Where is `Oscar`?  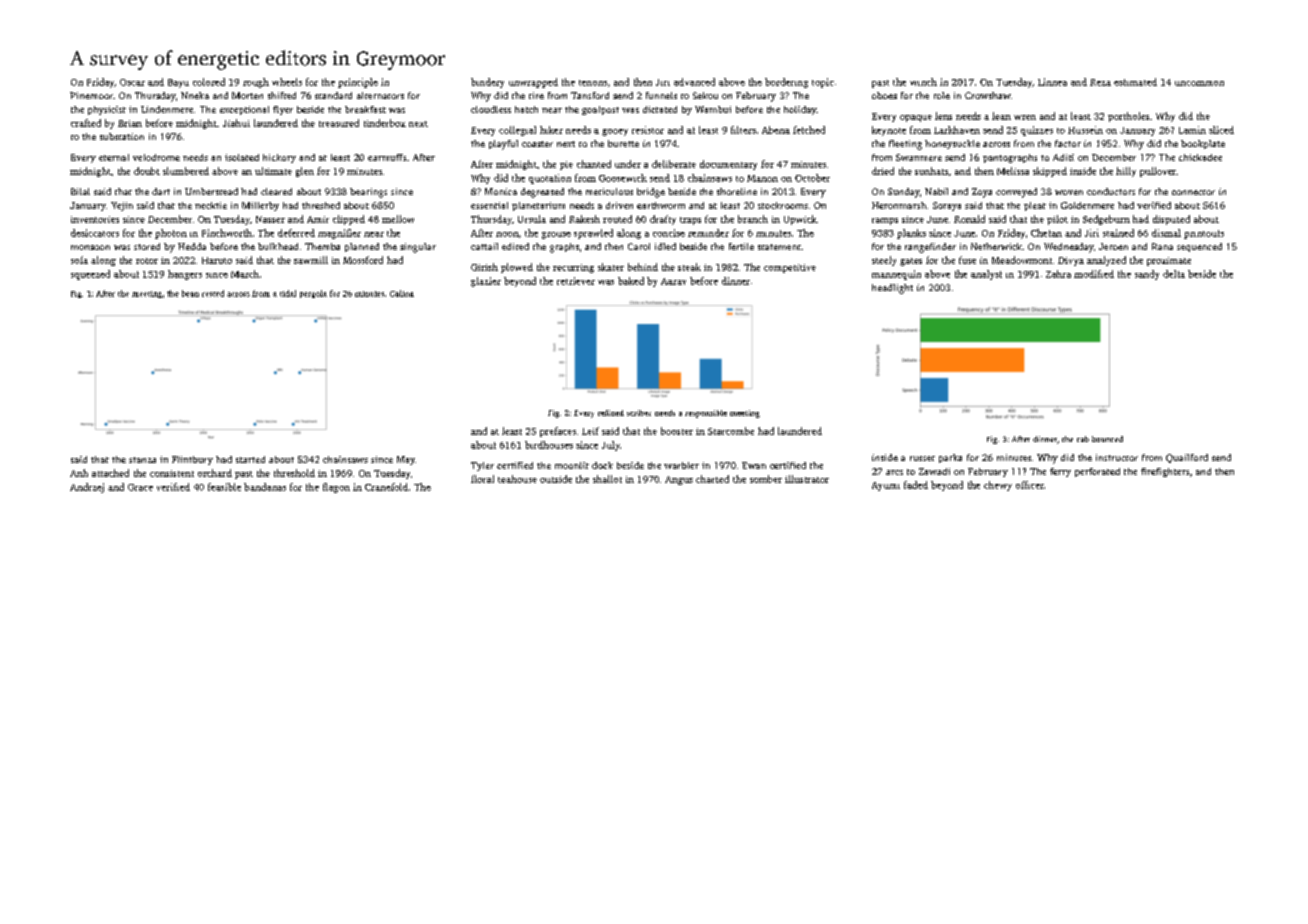 Oscar is located at coordinates (132, 82).
